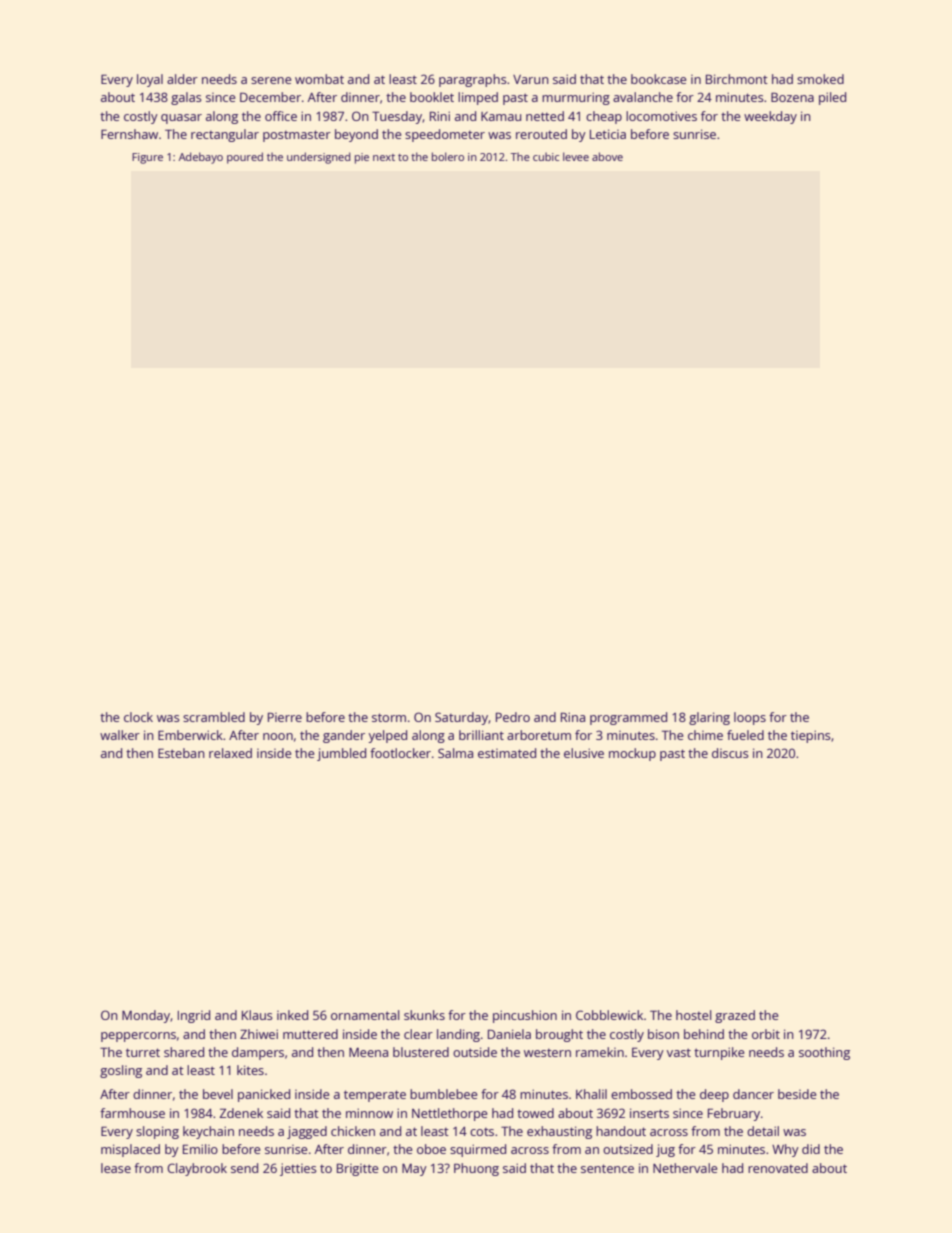 The height and width of the screenshot is (1233, 952). Describe the element at coordinates (770, 117) in the screenshot. I see `weekday` at that location.
